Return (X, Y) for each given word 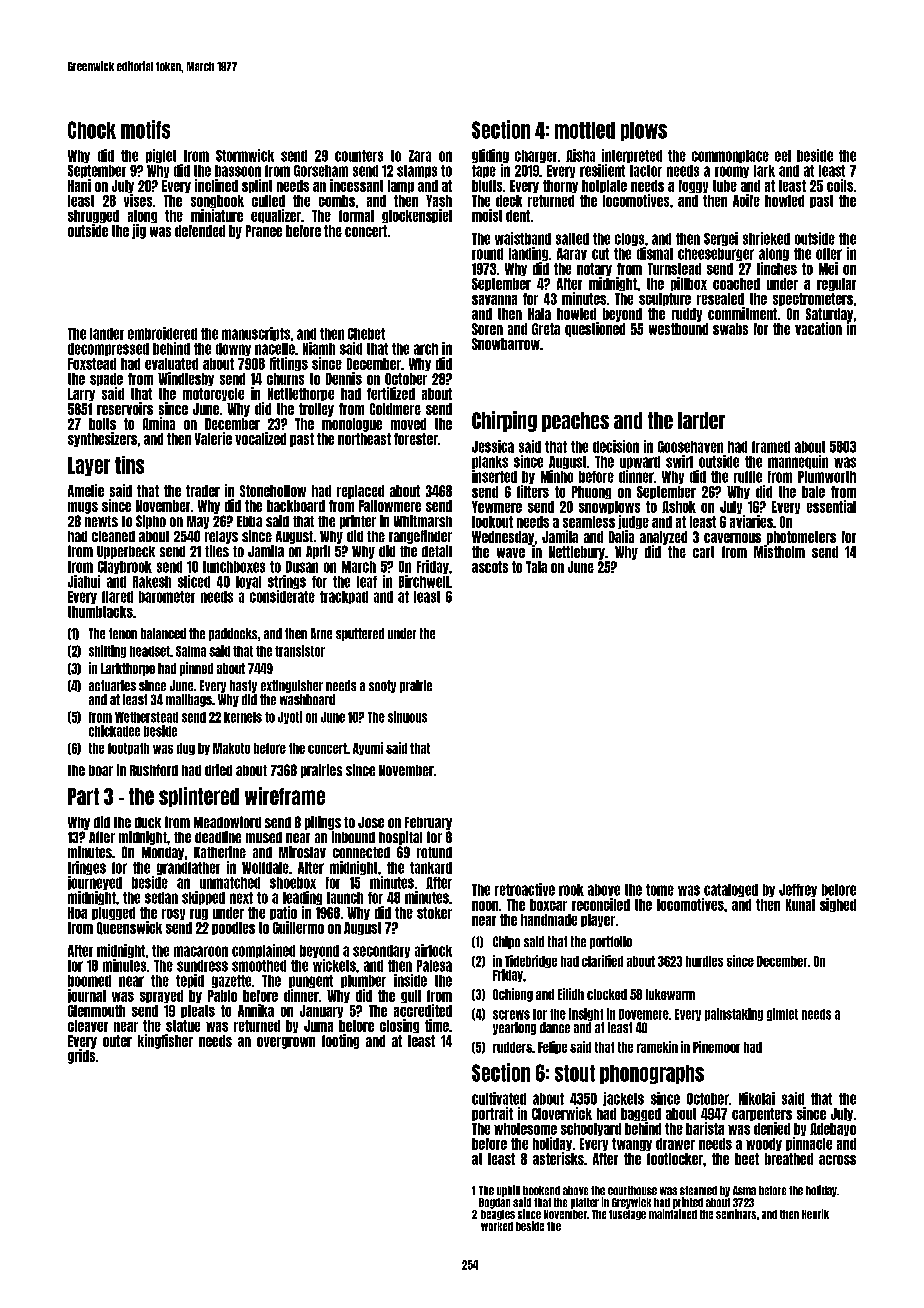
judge (633, 522)
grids (81, 1056)
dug (186, 749)
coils (840, 185)
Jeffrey (798, 890)
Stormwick (245, 155)
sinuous (407, 717)
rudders (512, 1047)
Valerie (213, 438)
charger (536, 156)
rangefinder (420, 537)
